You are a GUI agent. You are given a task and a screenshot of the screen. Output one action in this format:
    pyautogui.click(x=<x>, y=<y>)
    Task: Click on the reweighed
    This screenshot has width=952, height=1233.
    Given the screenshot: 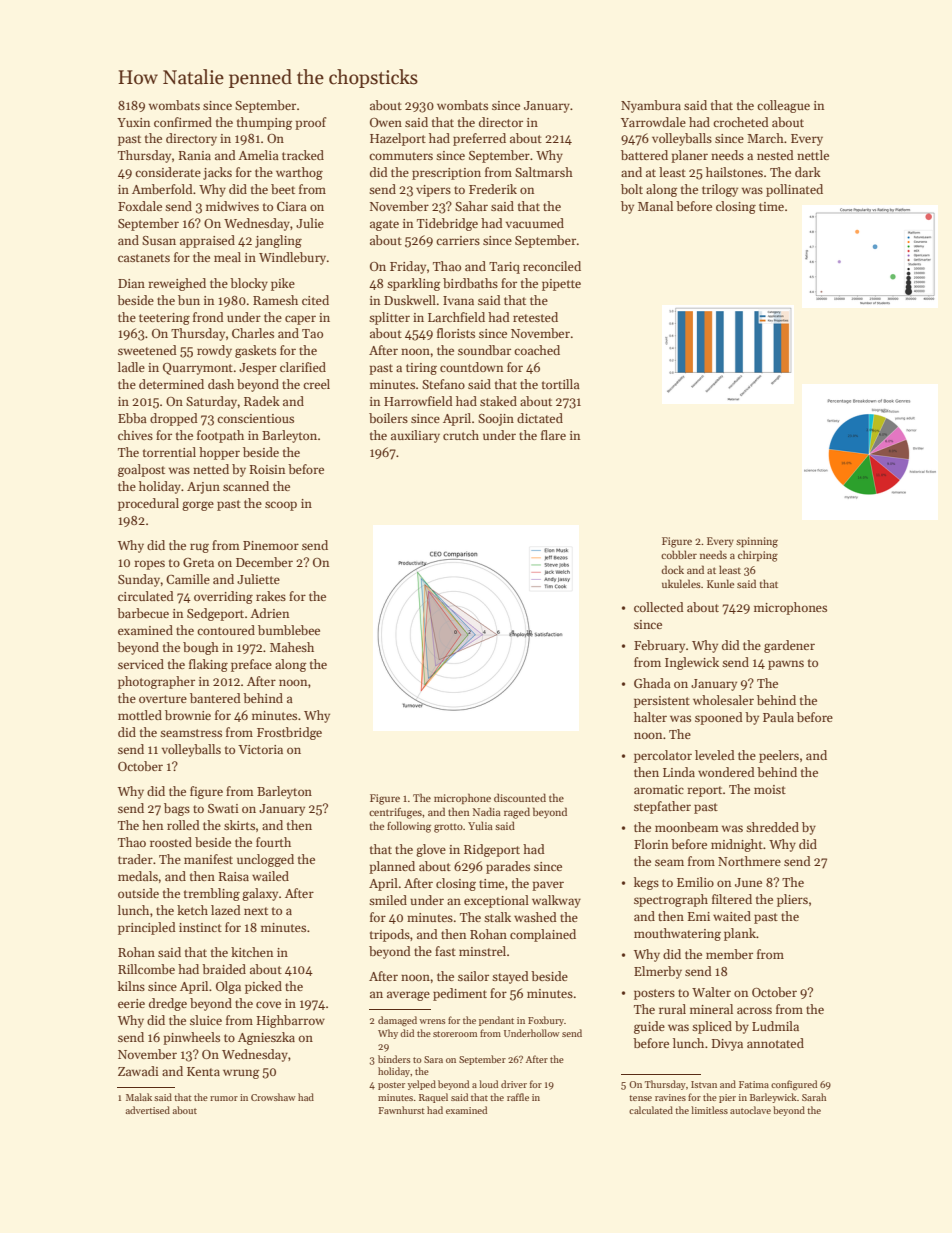 What is the action you would take?
    pyautogui.click(x=177, y=284)
